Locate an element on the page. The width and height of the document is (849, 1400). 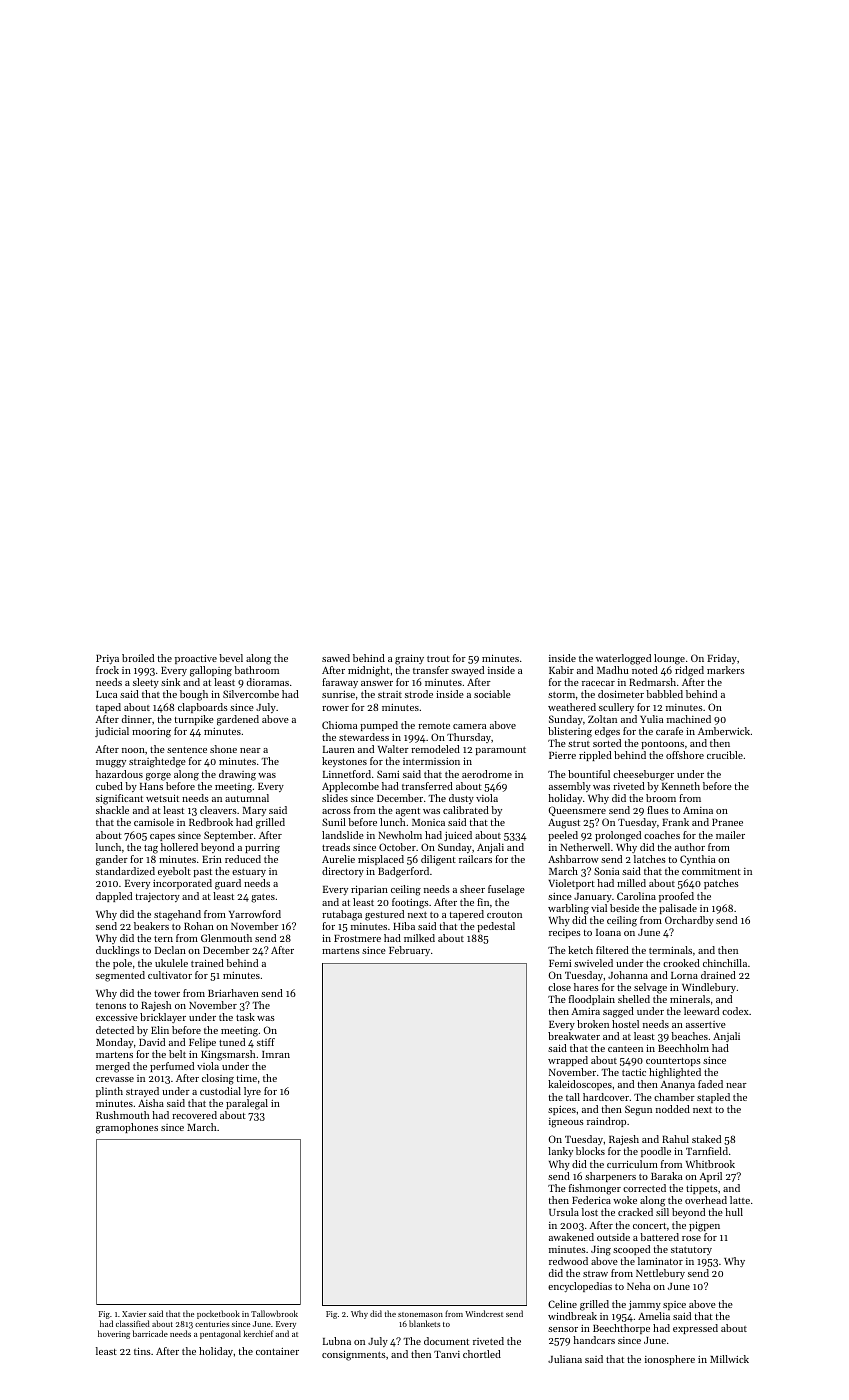
dosimeter is located at coordinates (621, 694).
